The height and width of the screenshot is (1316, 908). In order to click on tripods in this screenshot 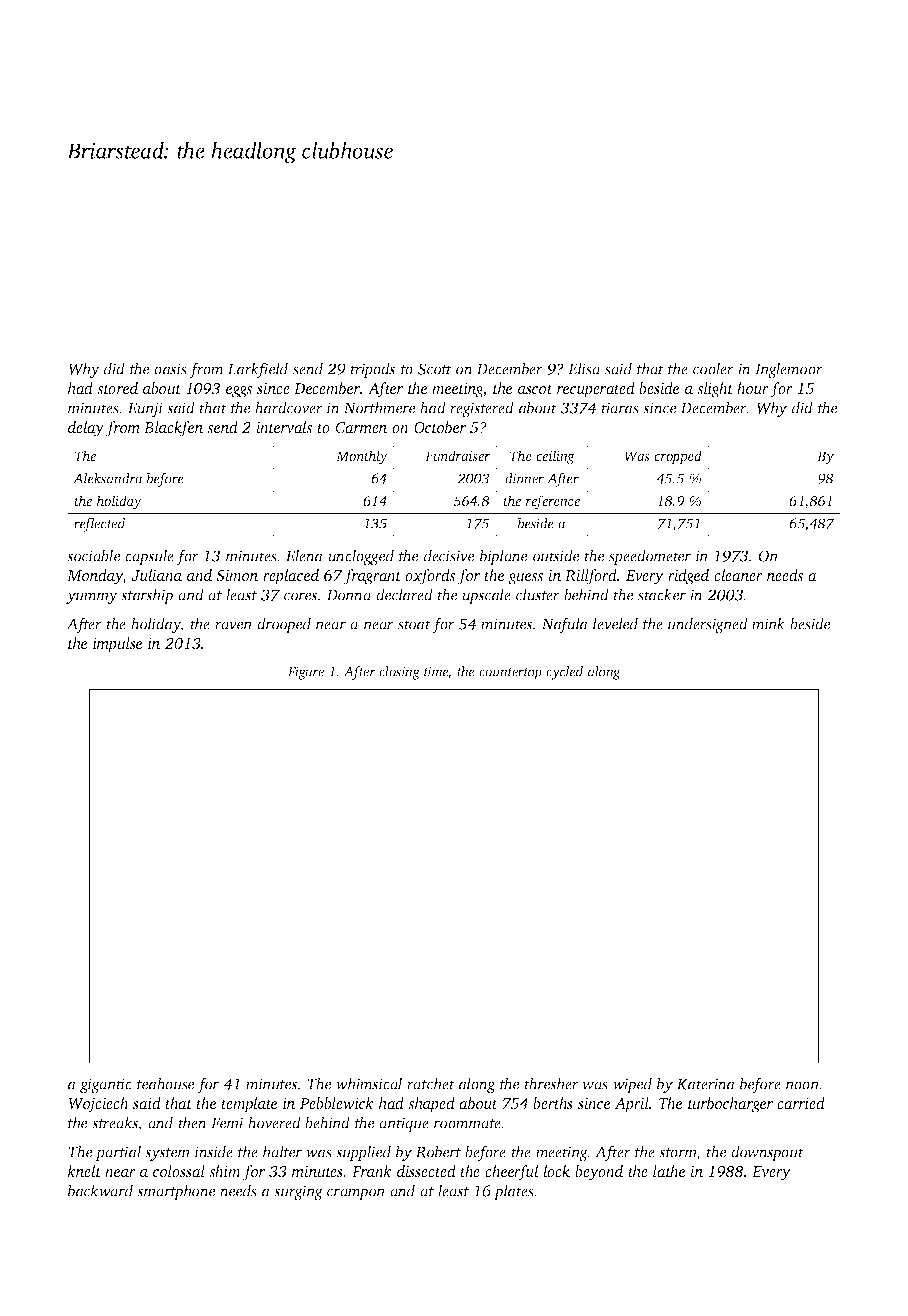, I will do `click(372, 370)`.
